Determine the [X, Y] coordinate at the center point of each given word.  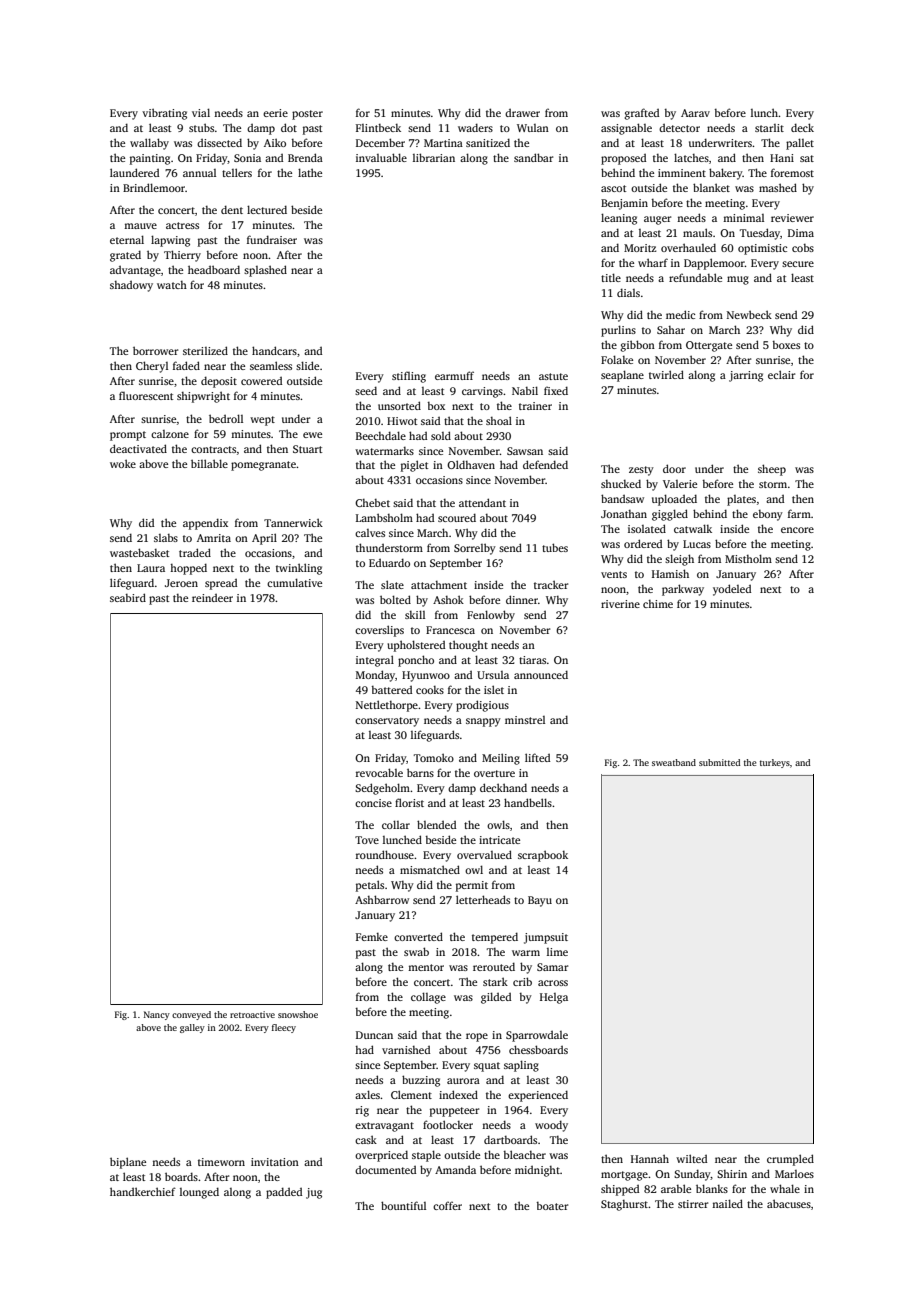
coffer [447, 1205]
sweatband [674, 762]
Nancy [157, 1015]
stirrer [693, 1204]
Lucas [697, 544]
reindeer [212, 598]
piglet [414, 466]
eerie [275, 113]
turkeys [775, 763]
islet [494, 689]
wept [262, 421]
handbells [528, 802]
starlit [769, 128]
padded [284, 1193]
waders [475, 127]
